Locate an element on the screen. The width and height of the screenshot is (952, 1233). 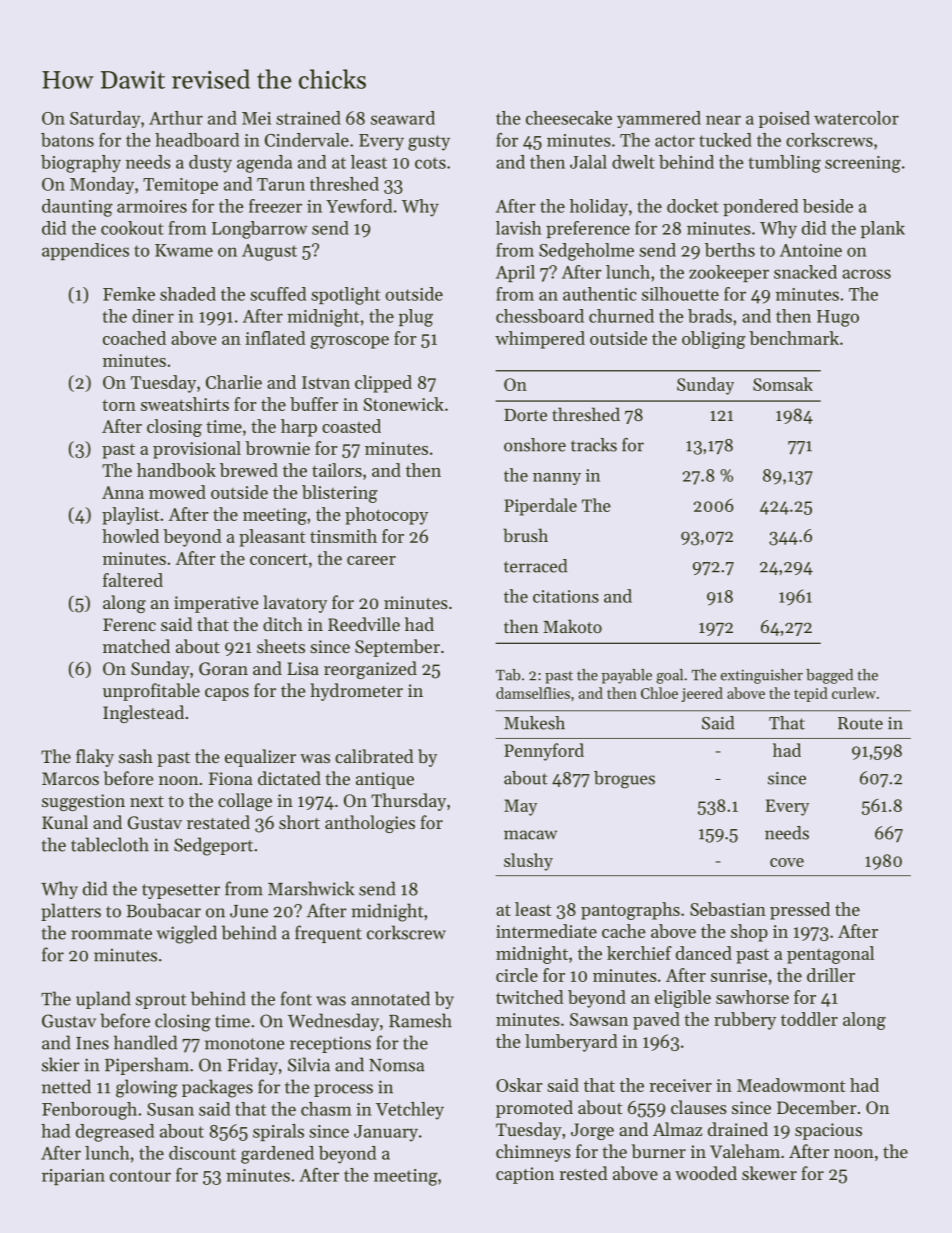
skewer is located at coordinates (769, 1173).
